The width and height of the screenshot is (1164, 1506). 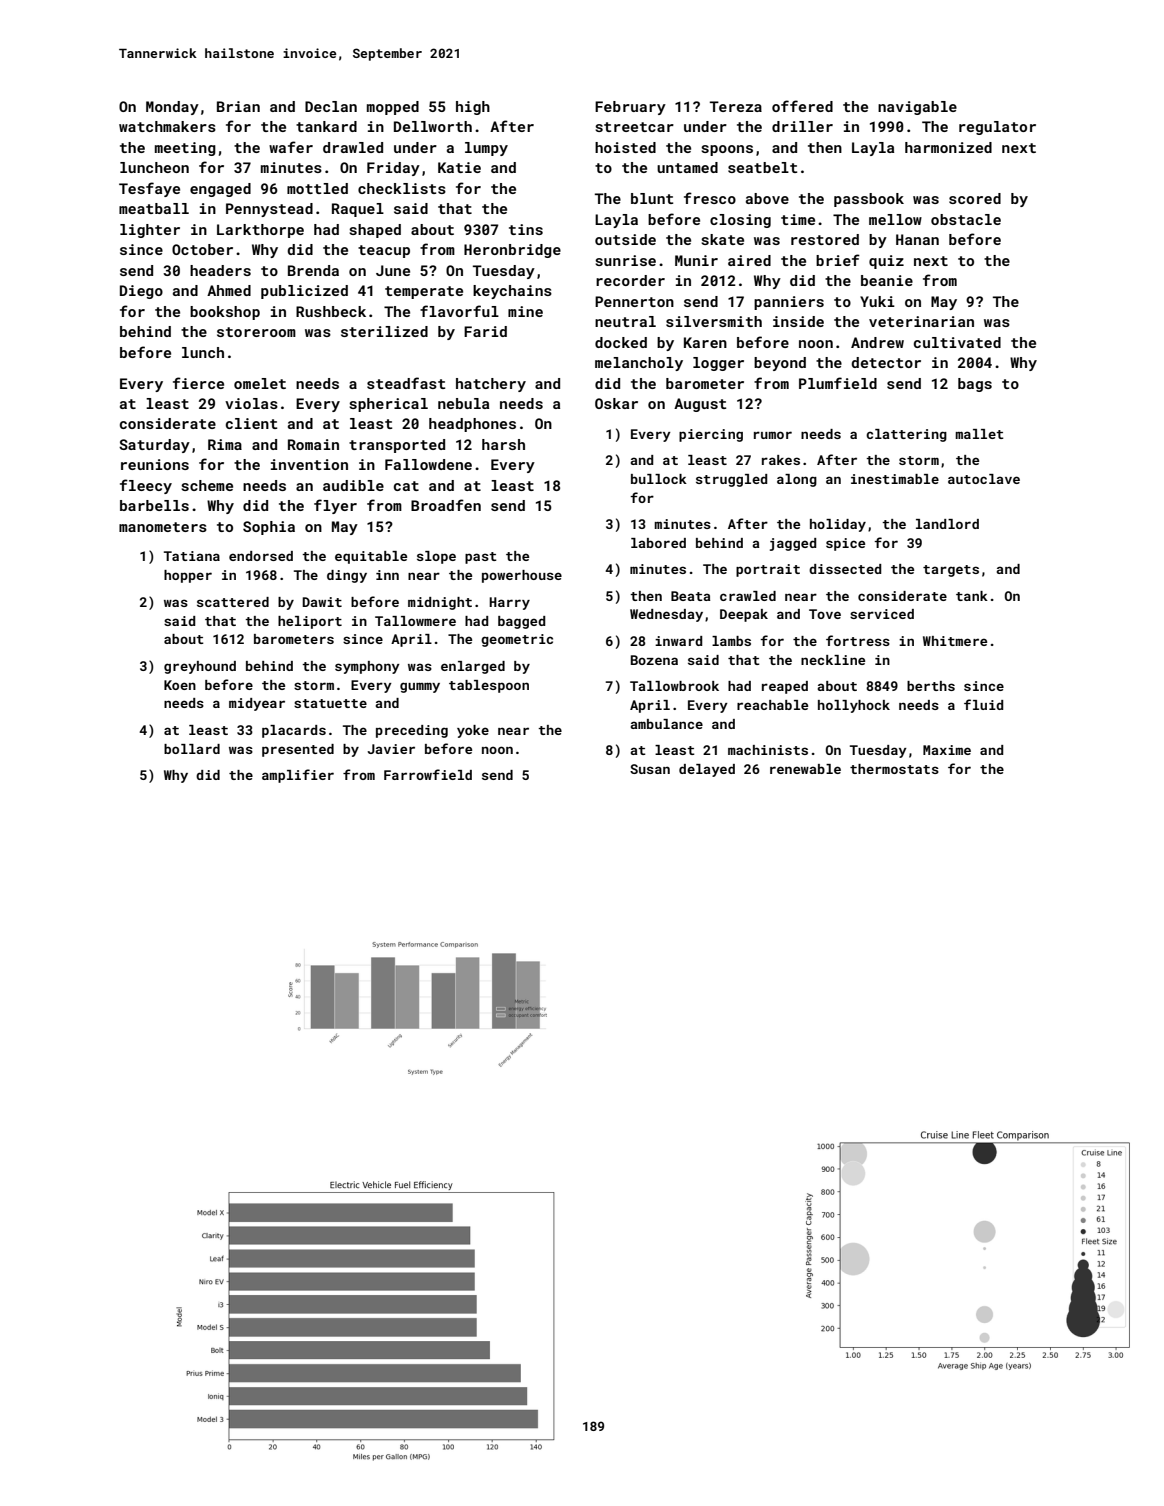 I want to click on powerhouse, so click(x=522, y=576).
